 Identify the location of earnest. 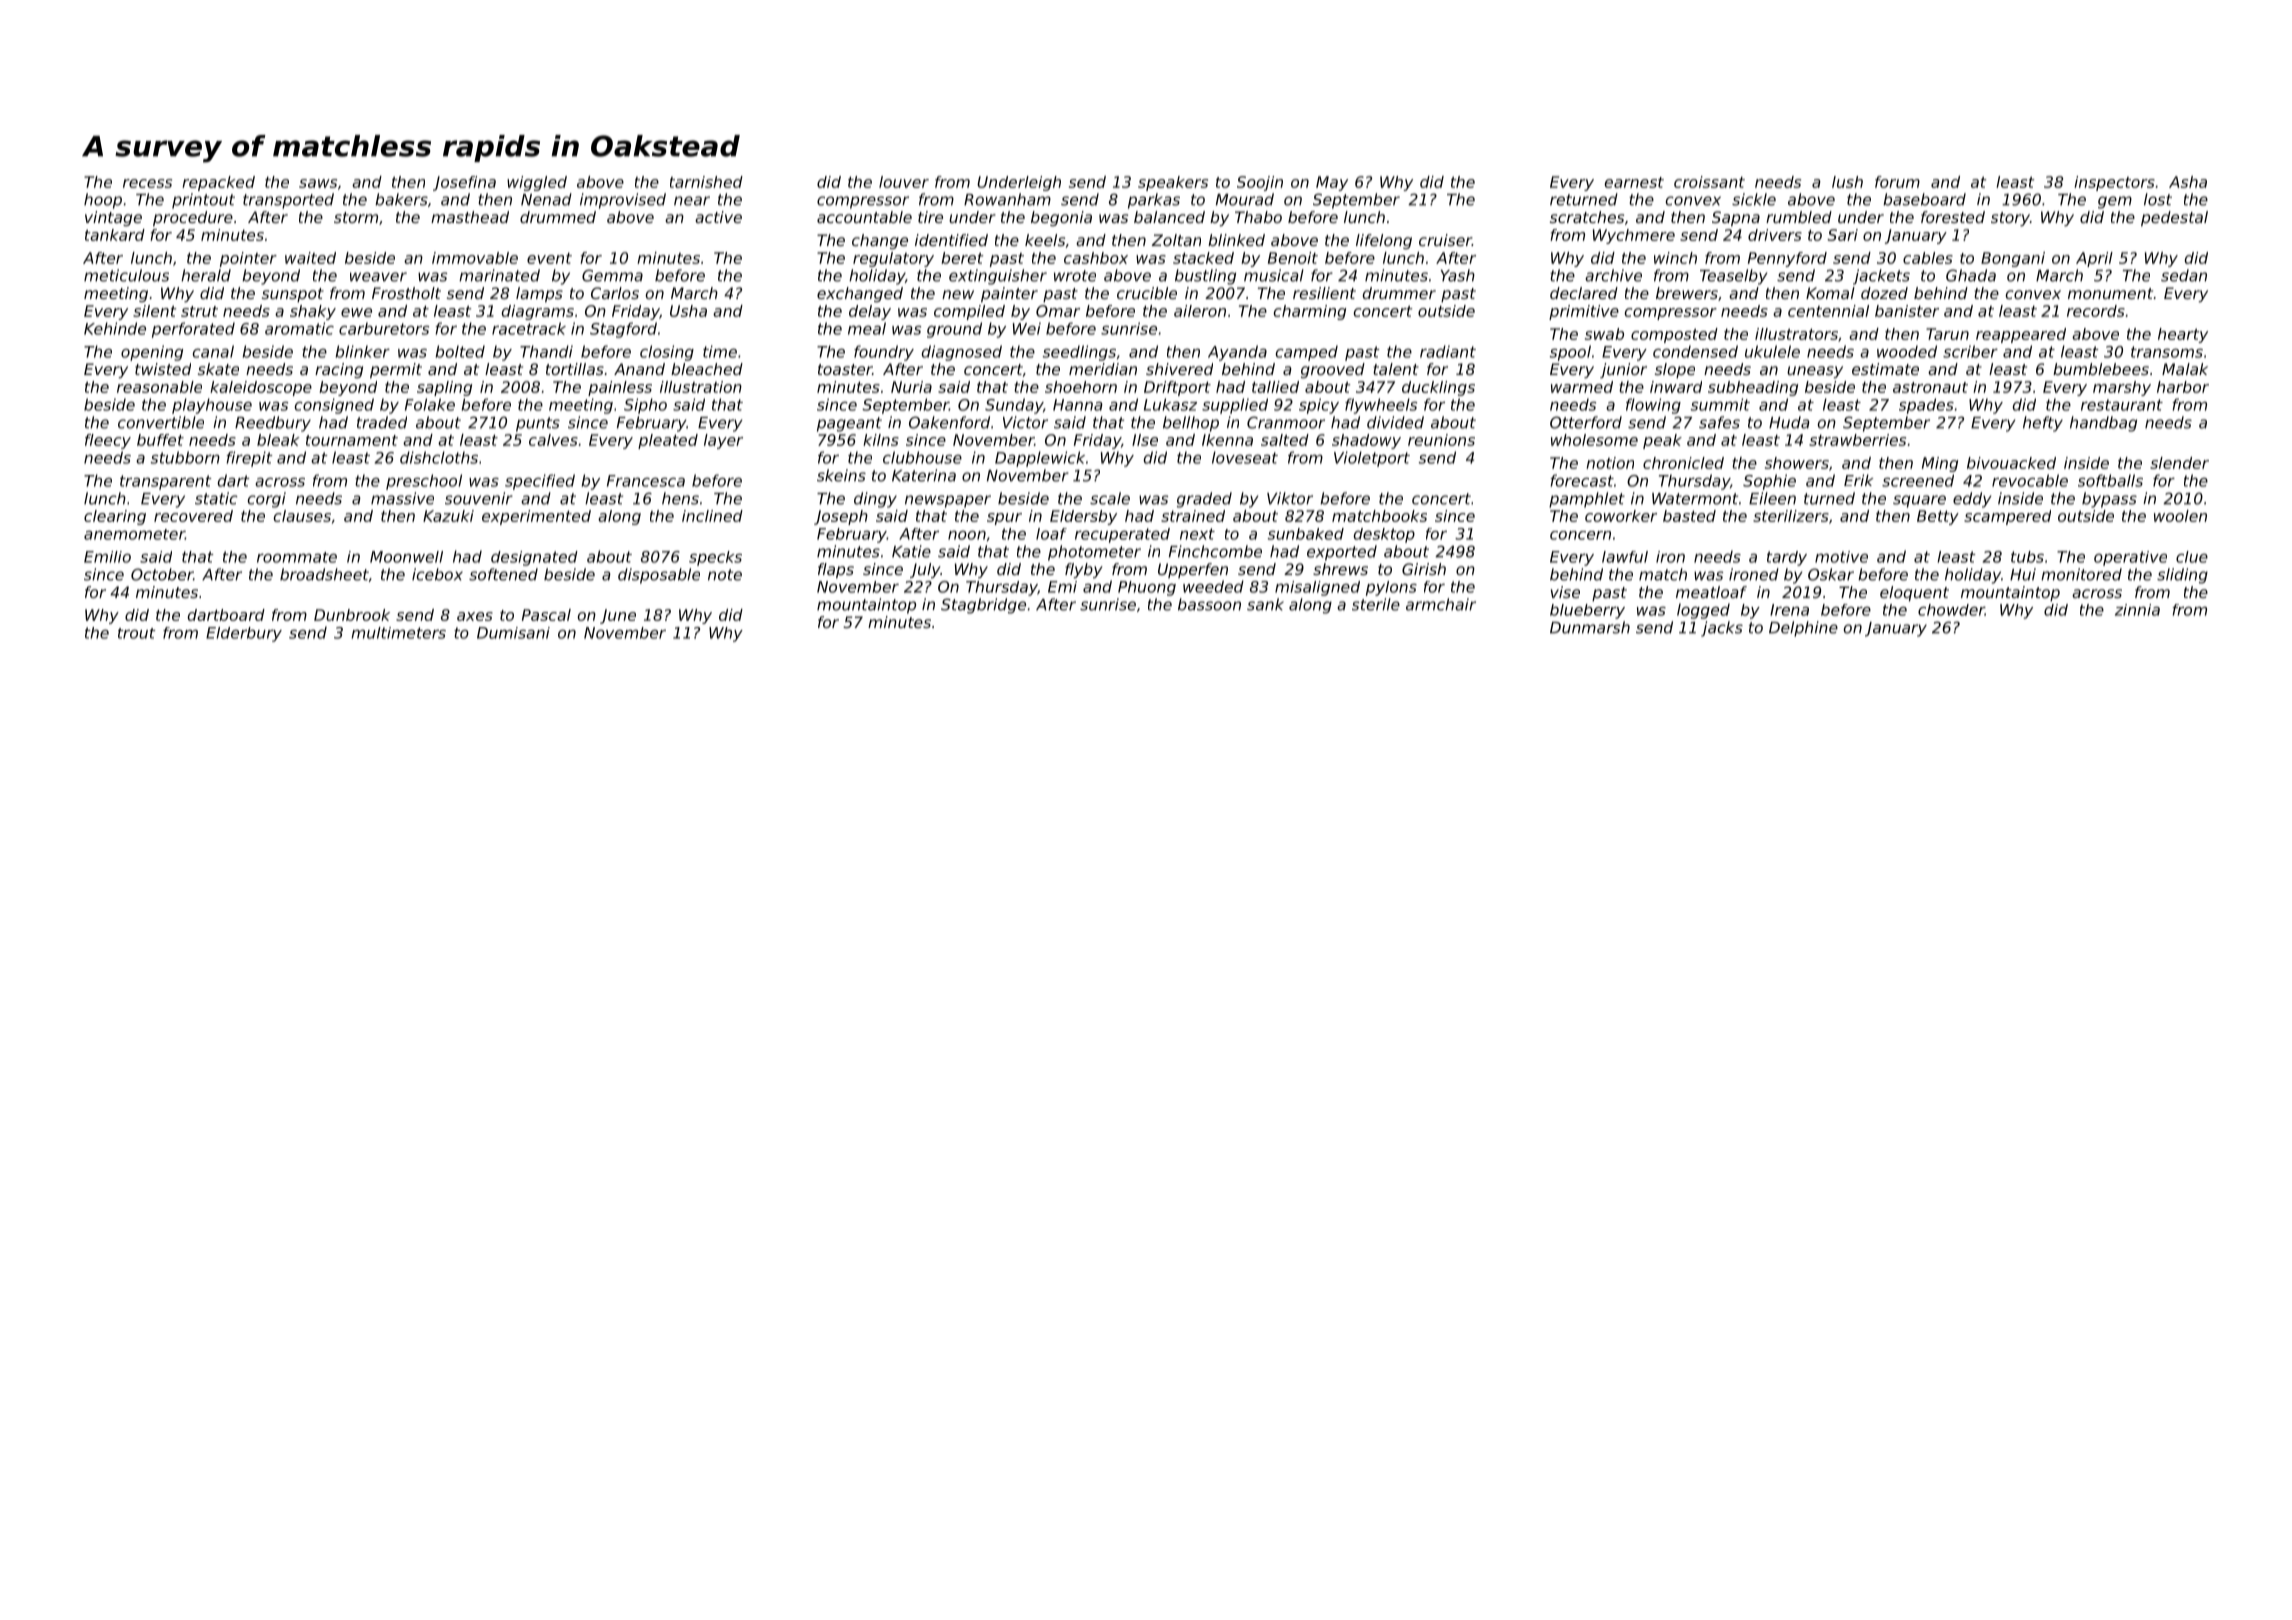
(1634, 182).
